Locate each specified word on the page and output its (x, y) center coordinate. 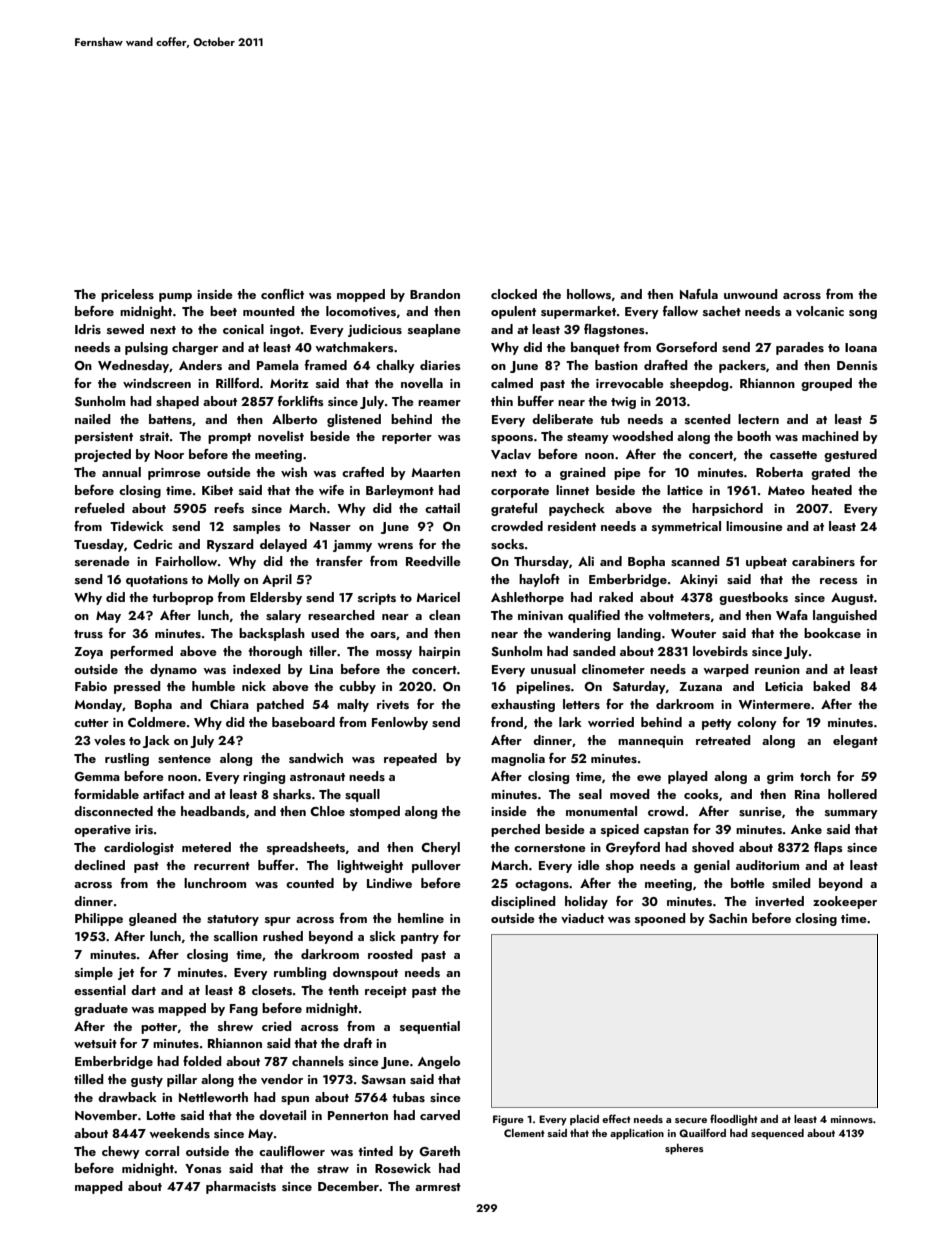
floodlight (734, 1120)
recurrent (222, 866)
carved (440, 1115)
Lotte (161, 1115)
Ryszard (230, 545)
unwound (751, 294)
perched (515, 830)
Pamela (278, 365)
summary (851, 814)
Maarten (435, 472)
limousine (754, 526)
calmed (512, 383)
